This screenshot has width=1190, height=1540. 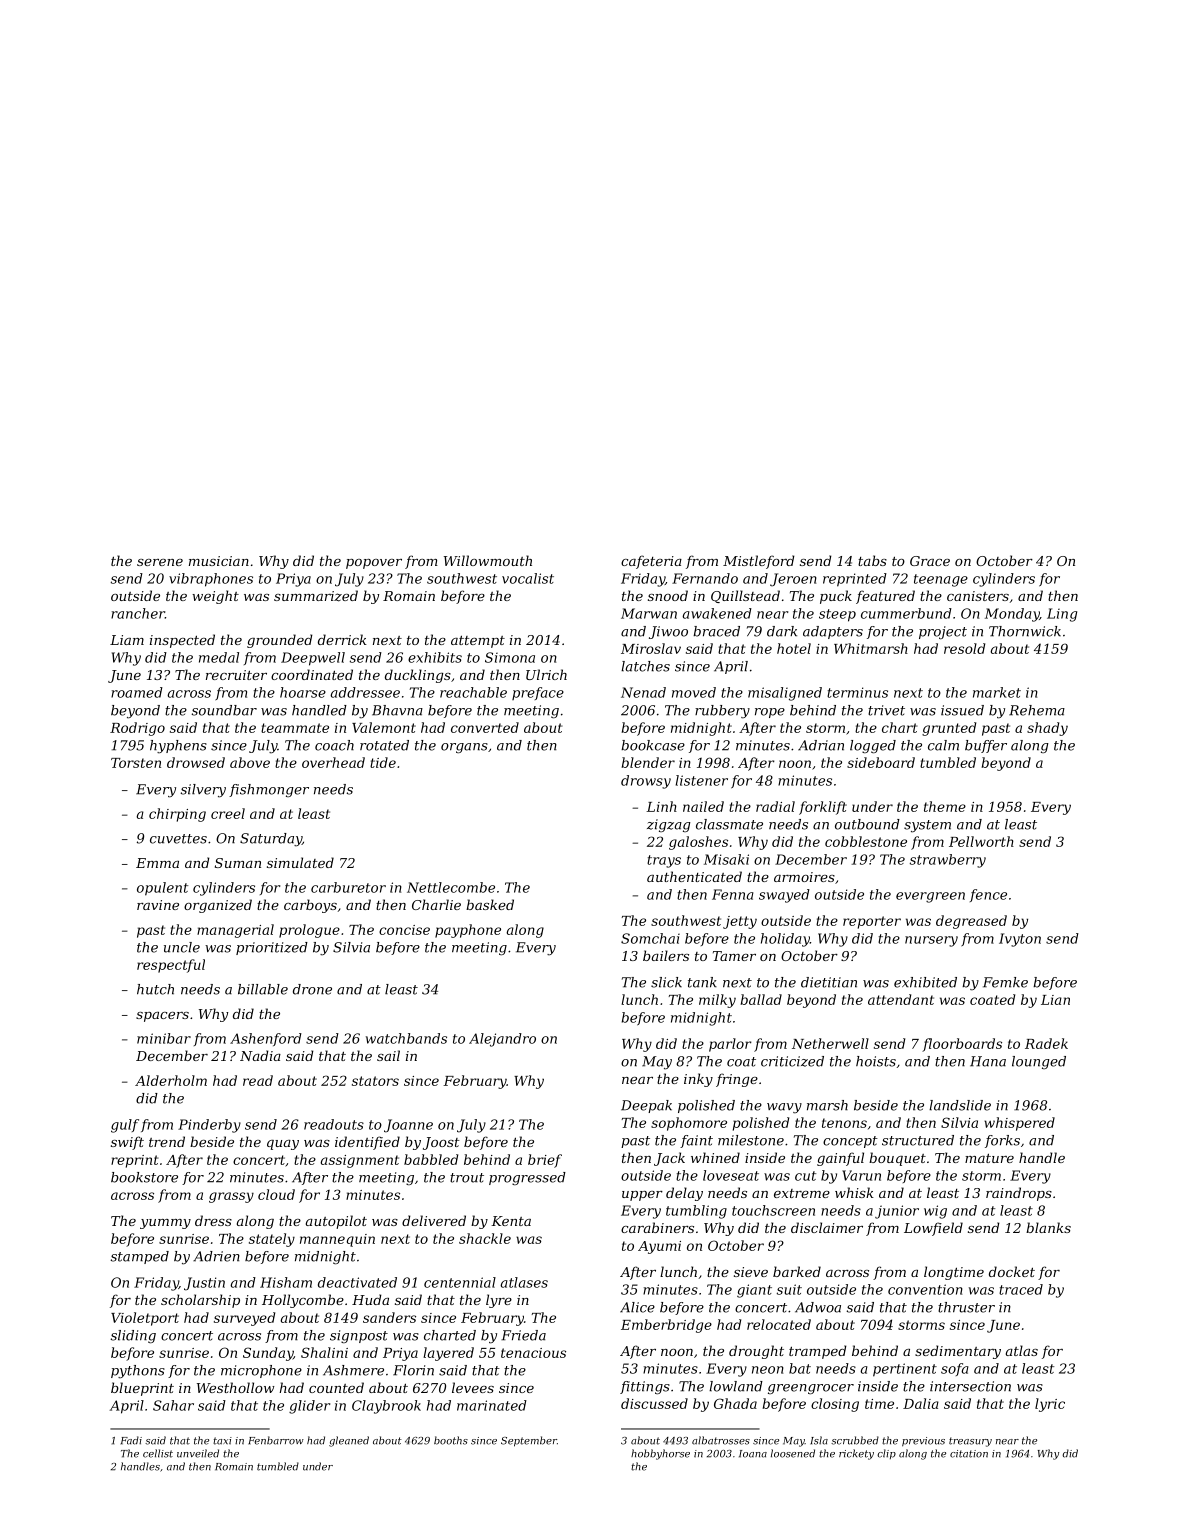 What do you see at coordinates (930, 561) in the screenshot?
I see `Grace` at bounding box center [930, 561].
